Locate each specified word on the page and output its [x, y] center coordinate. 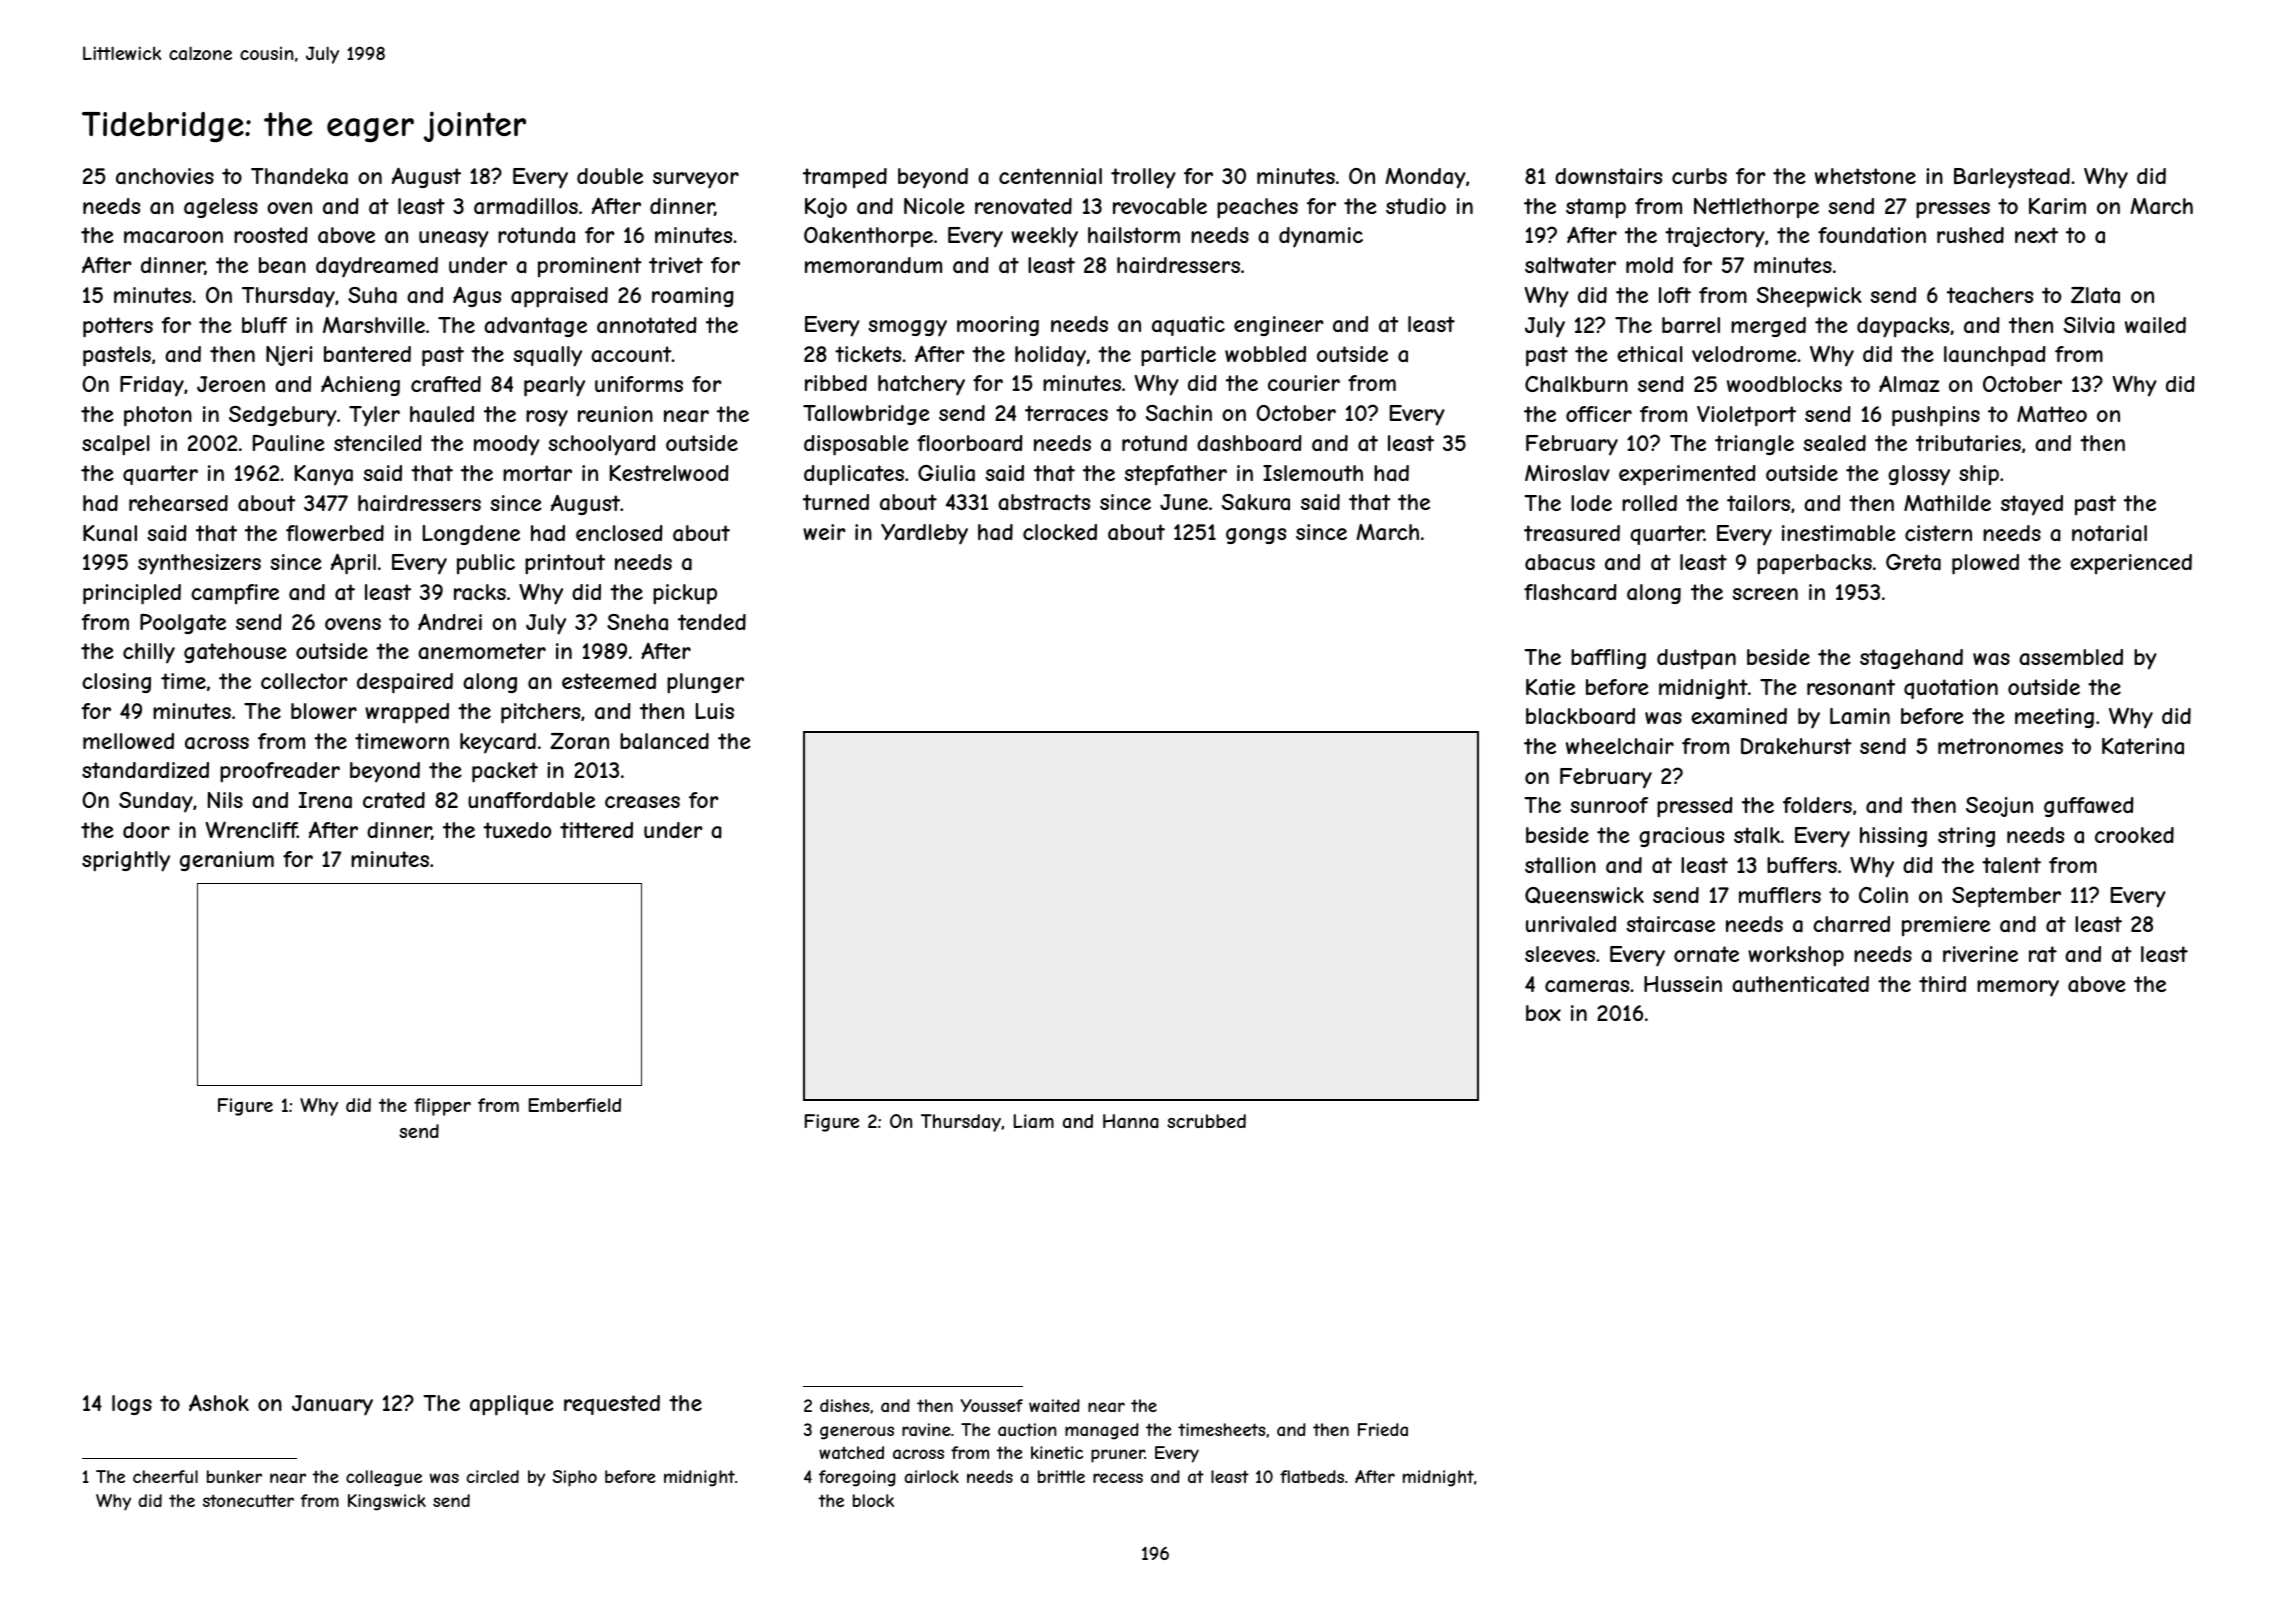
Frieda [1383, 1429]
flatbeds [1312, 1476]
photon [158, 416]
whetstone [1865, 176]
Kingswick [387, 1502]
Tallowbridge [866, 415]
